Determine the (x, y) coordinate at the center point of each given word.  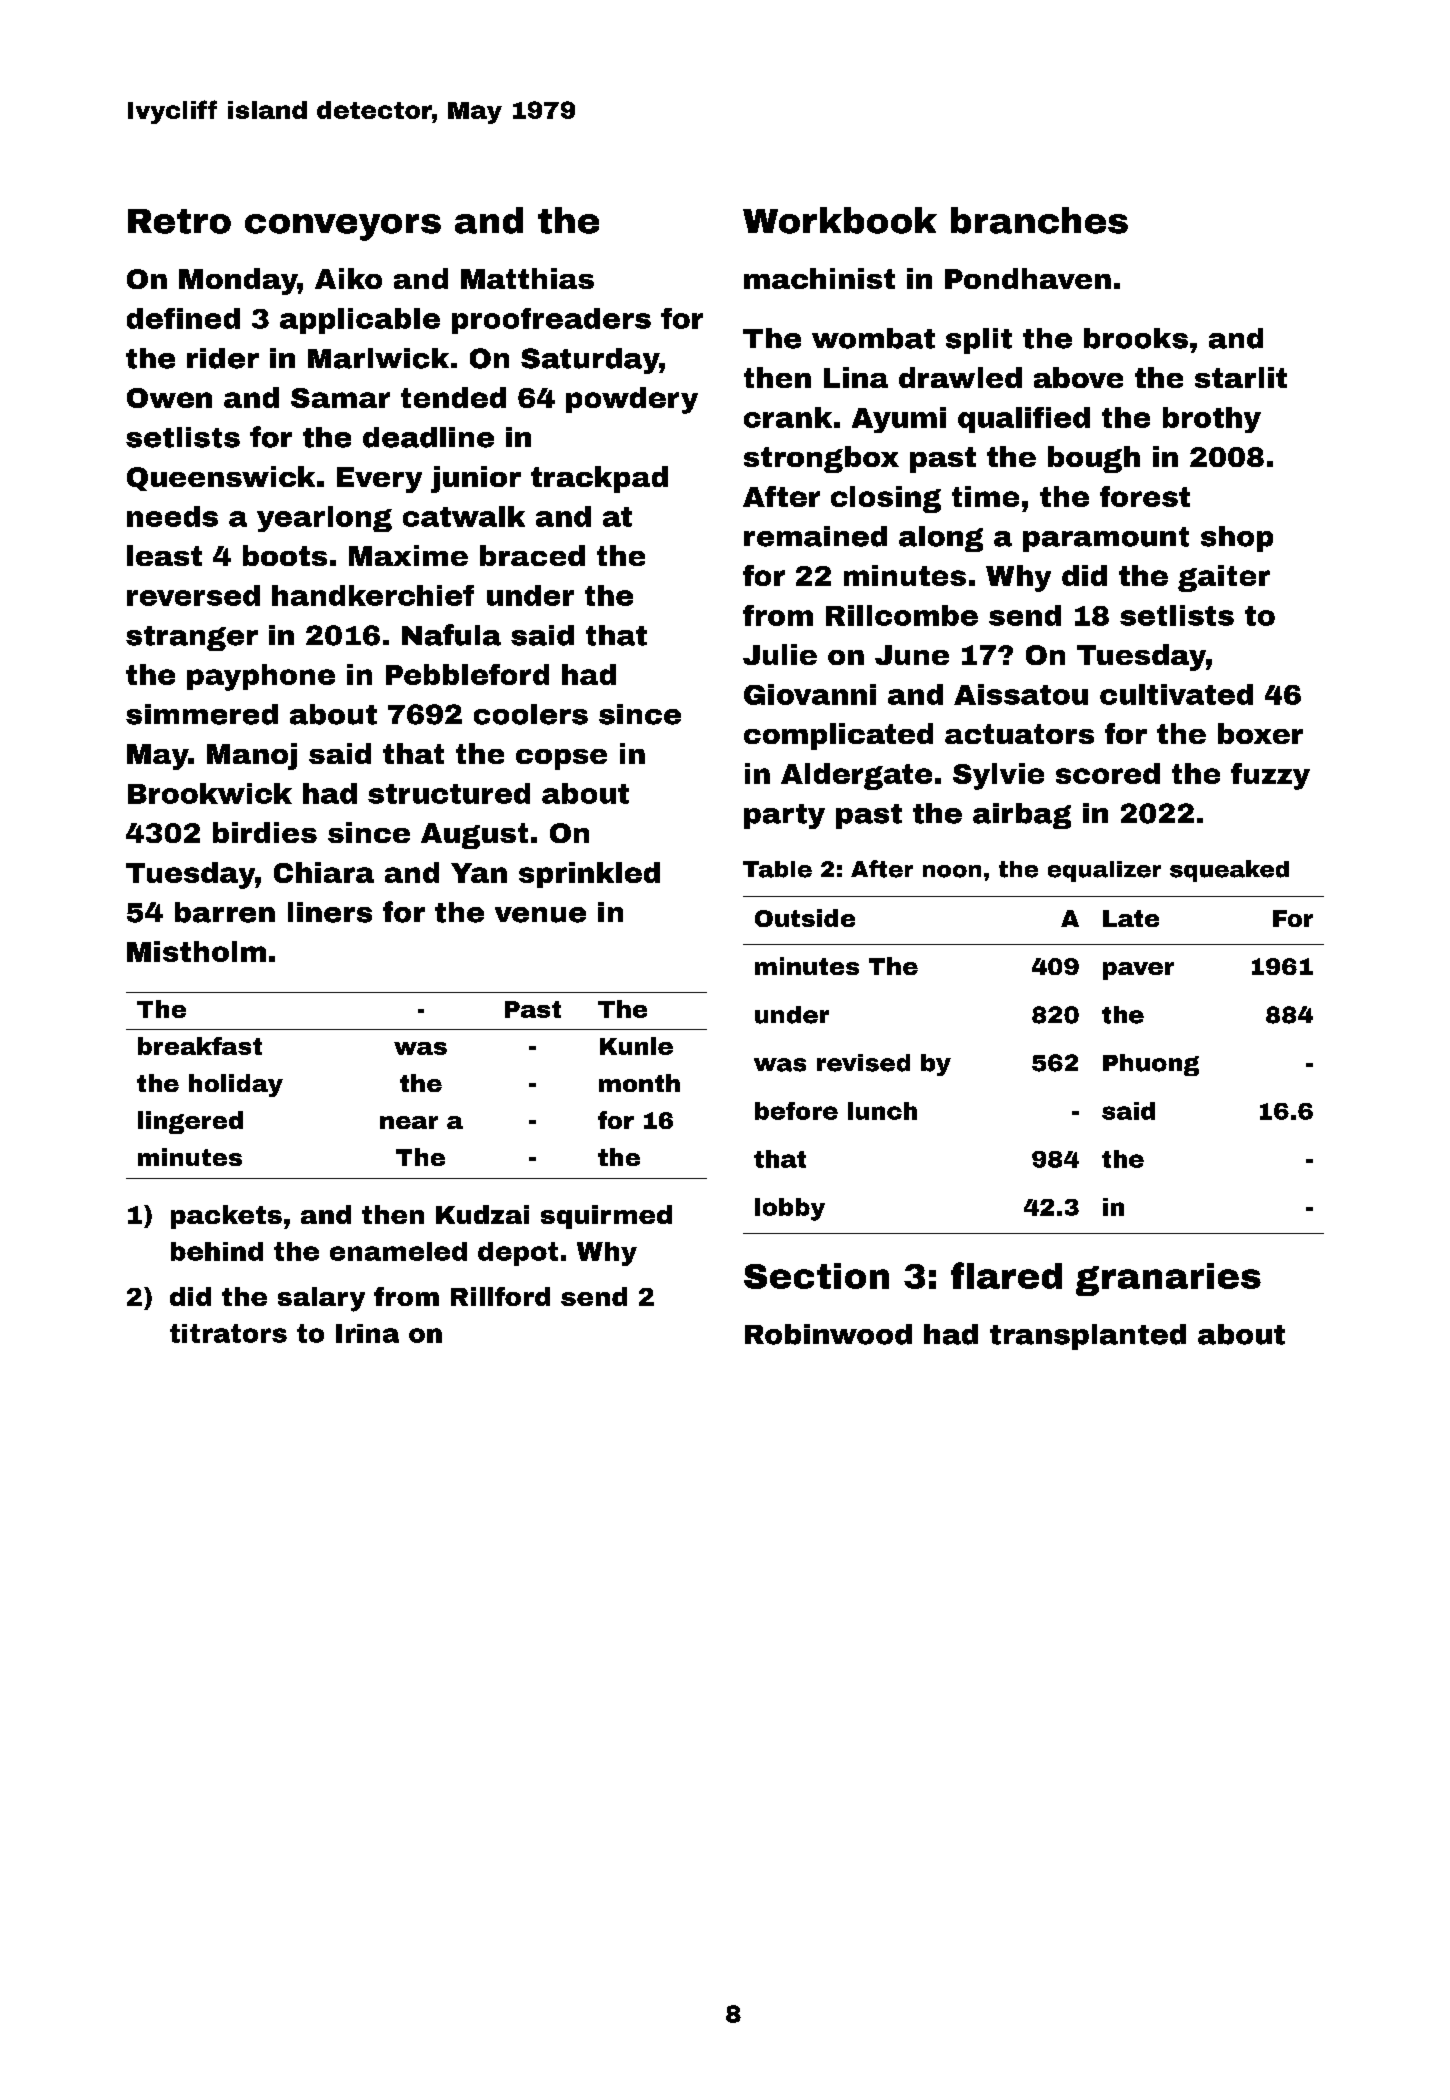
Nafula (451, 635)
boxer (1260, 733)
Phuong (1151, 1065)
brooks (1136, 338)
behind (217, 1251)
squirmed (606, 1217)
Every (379, 480)
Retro (179, 221)
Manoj (252, 756)
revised (863, 1063)
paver (1138, 971)
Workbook (840, 220)
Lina (856, 377)
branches (1039, 220)
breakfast (200, 1046)
